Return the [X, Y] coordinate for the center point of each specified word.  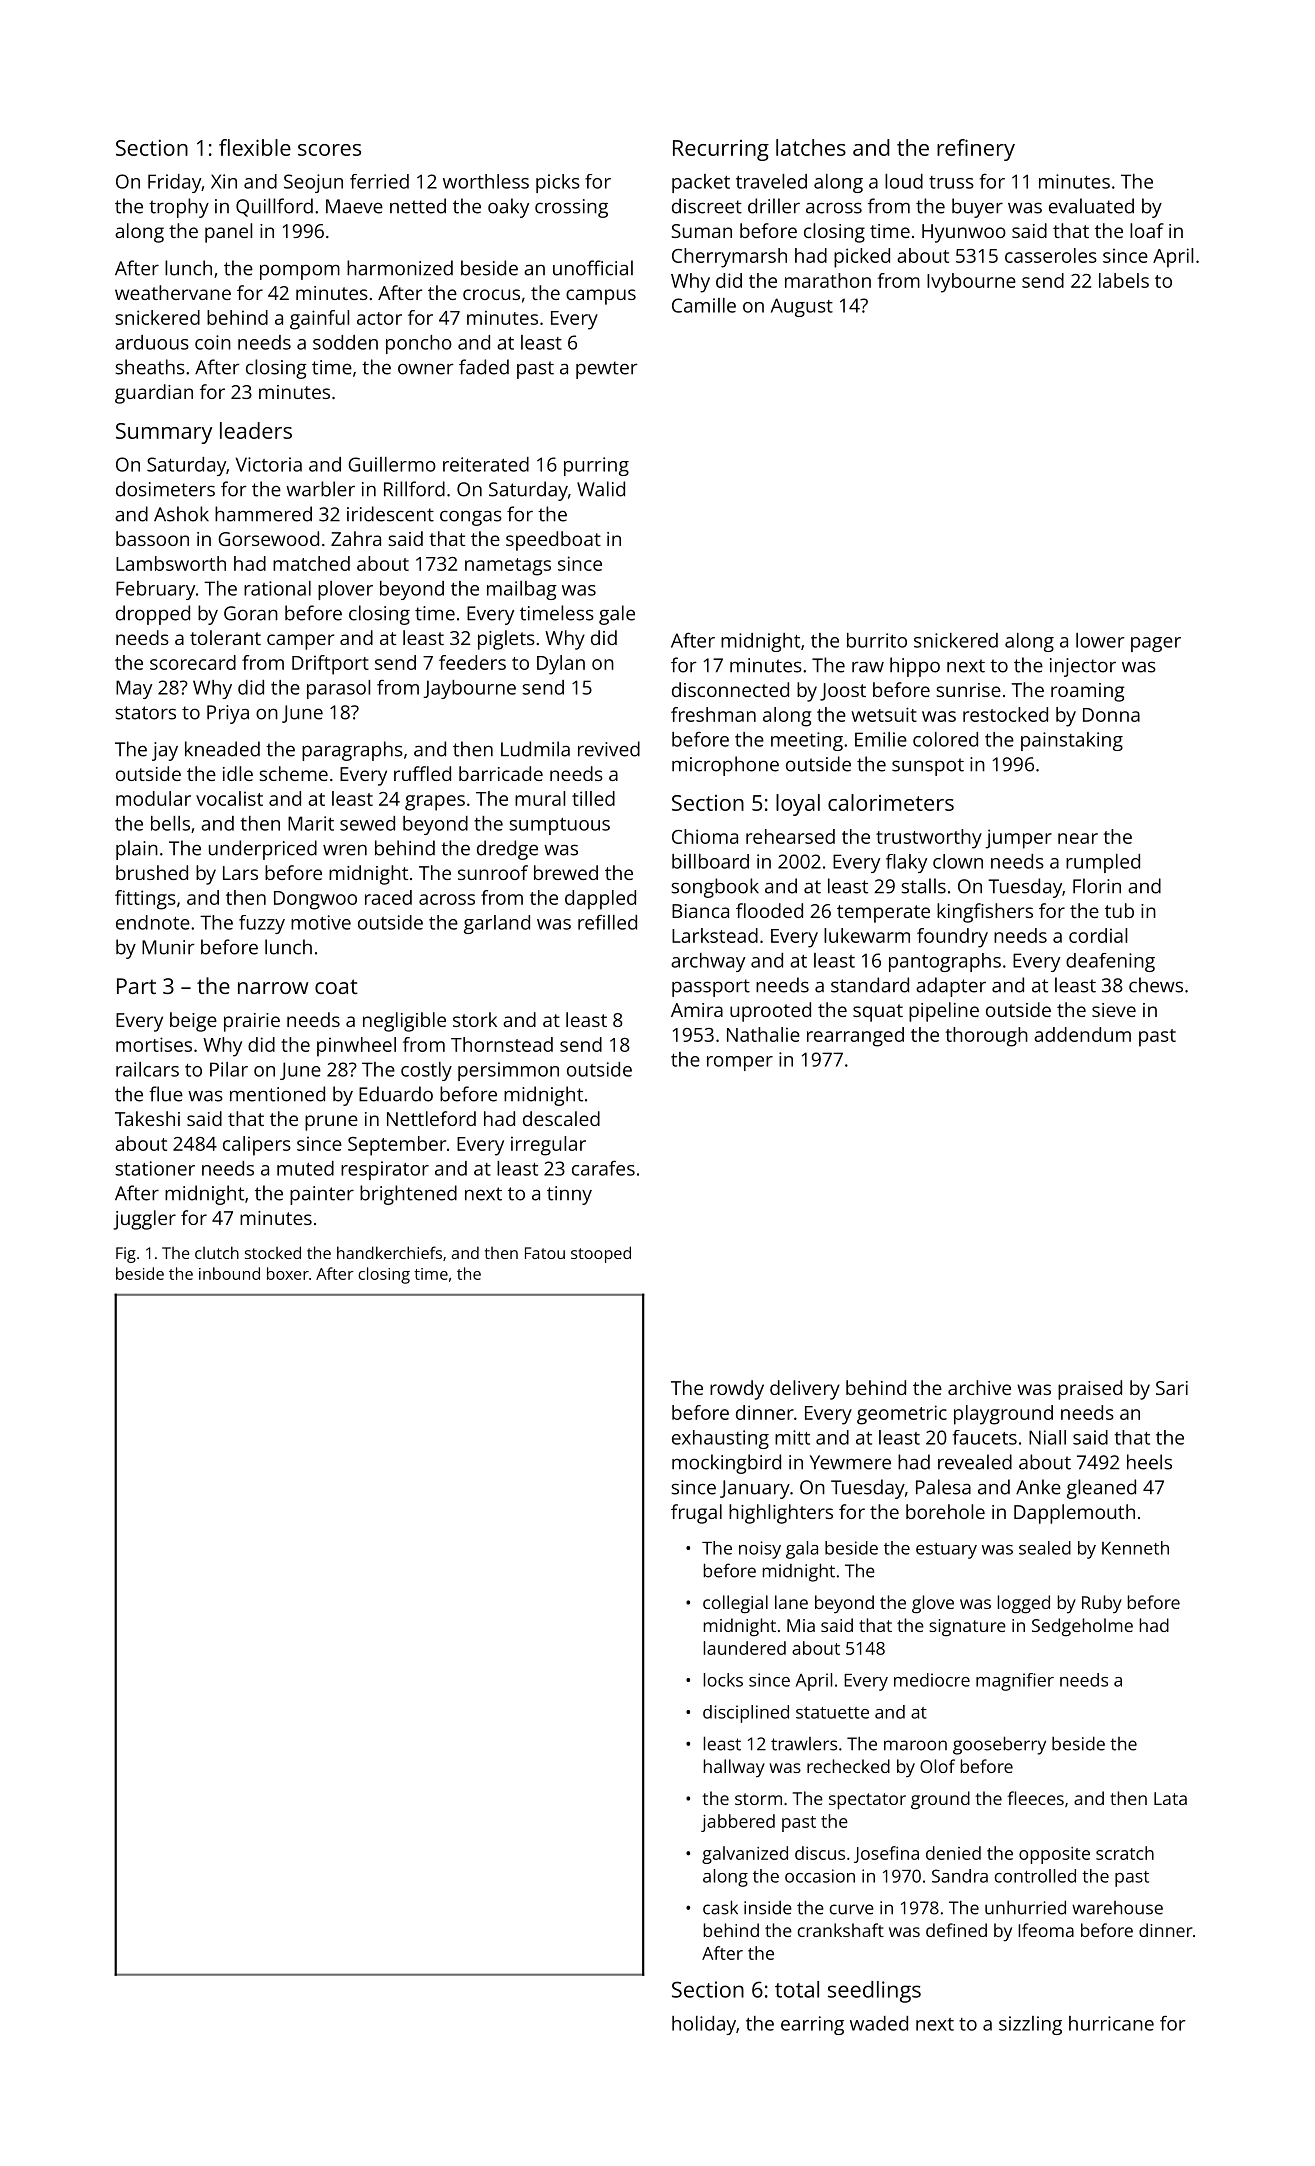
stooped [601, 1254]
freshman [713, 714]
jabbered [738, 1823]
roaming [1087, 692]
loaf [1147, 230]
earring [812, 2025]
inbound [229, 1273]
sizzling [1030, 2025]
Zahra [356, 538]
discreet [707, 206]
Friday [174, 183]
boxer [288, 1273]
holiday [704, 2025]
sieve [1114, 1010]
